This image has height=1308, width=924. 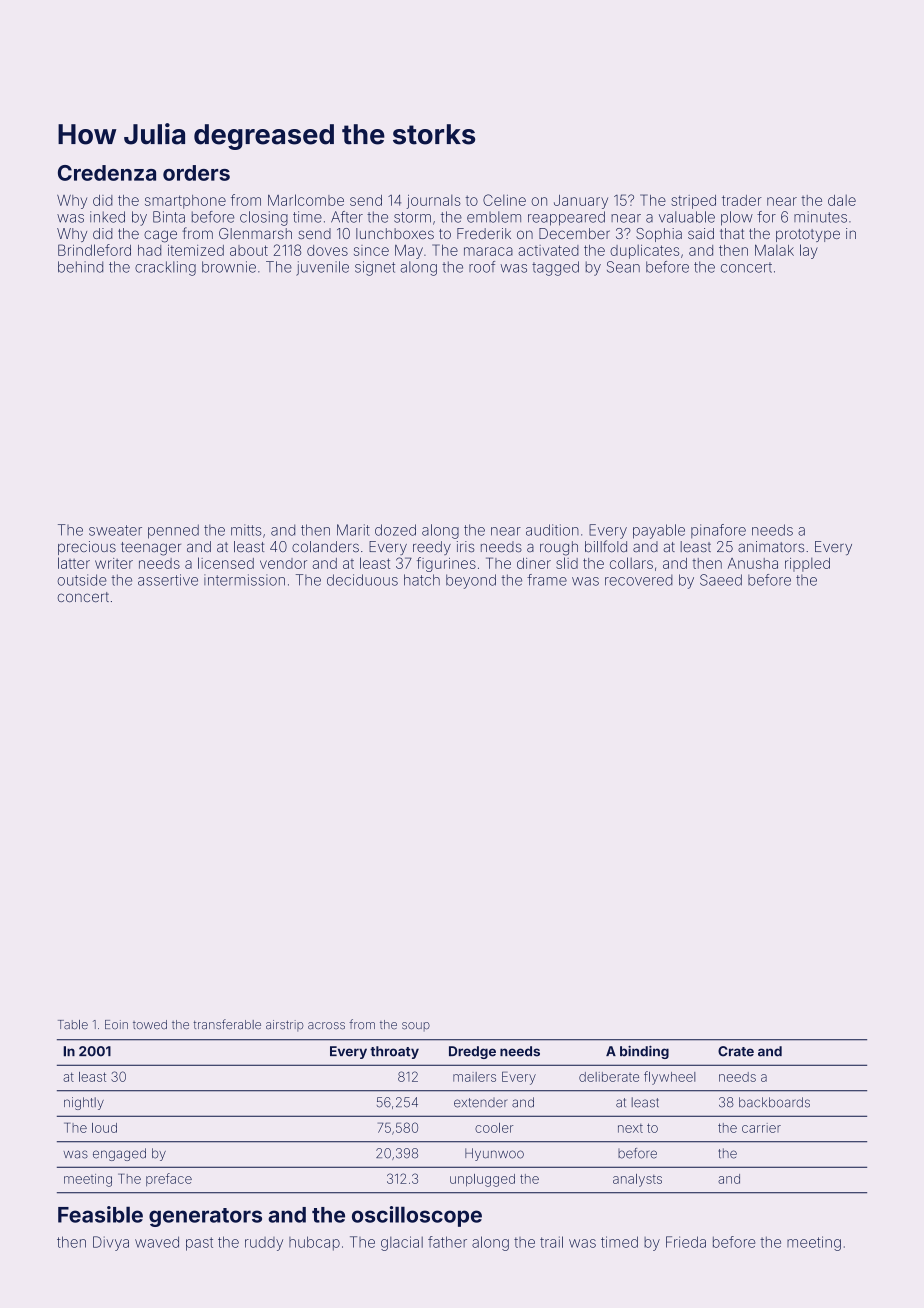 I want to click on transferable, so click(x=227, y=1024).
